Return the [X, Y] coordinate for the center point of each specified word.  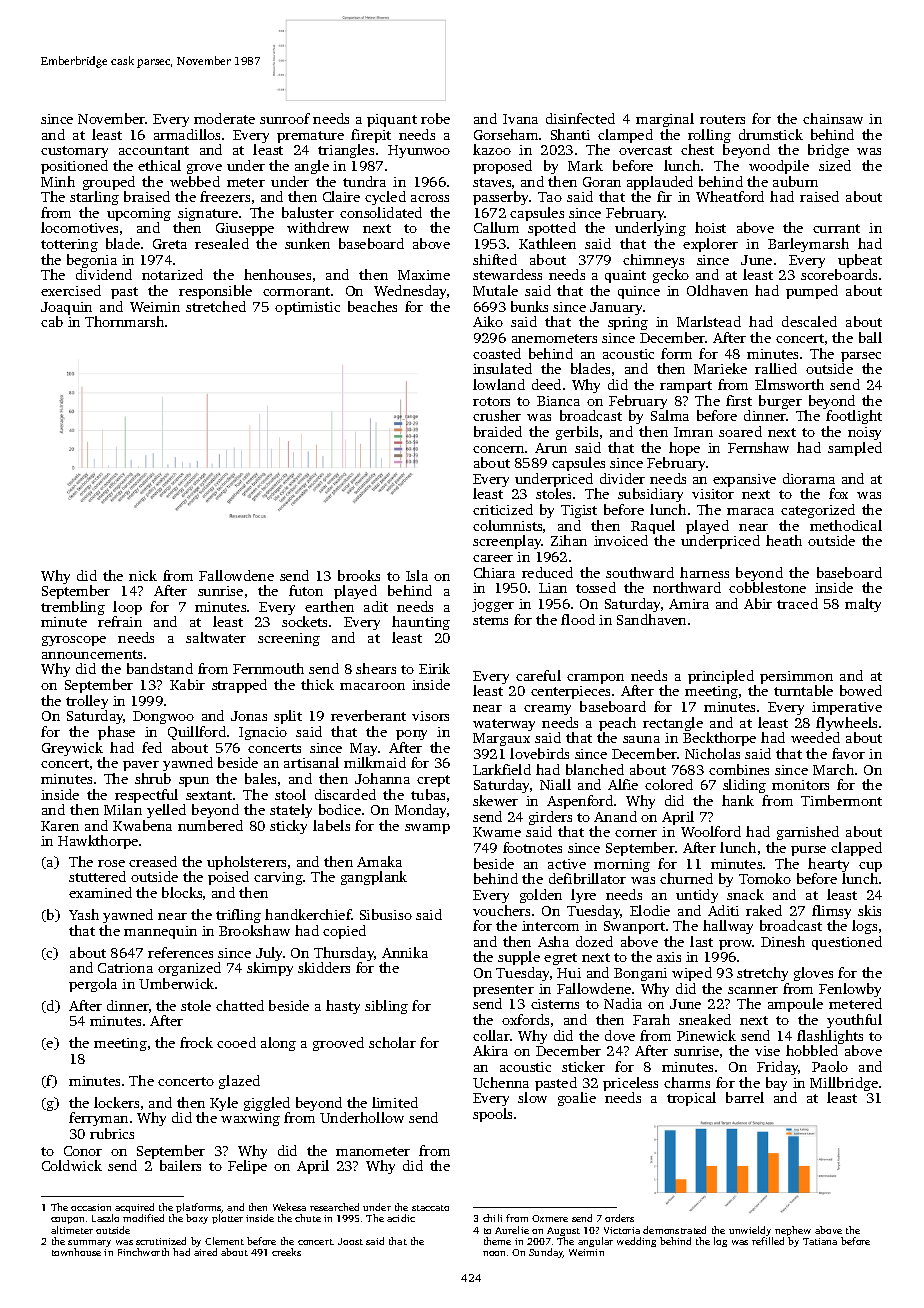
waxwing [250, 1119]
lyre [583, 896]
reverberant [368, 715]
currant [836, 228]
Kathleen [547, 243]
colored [669, 784]
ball [870, 337]
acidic [401, 1218]
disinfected [580, 118]
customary [74, 152]
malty [863, 605]
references [180, 952]
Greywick [72, 749]
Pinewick [706, 1035]
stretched [216, 306]
